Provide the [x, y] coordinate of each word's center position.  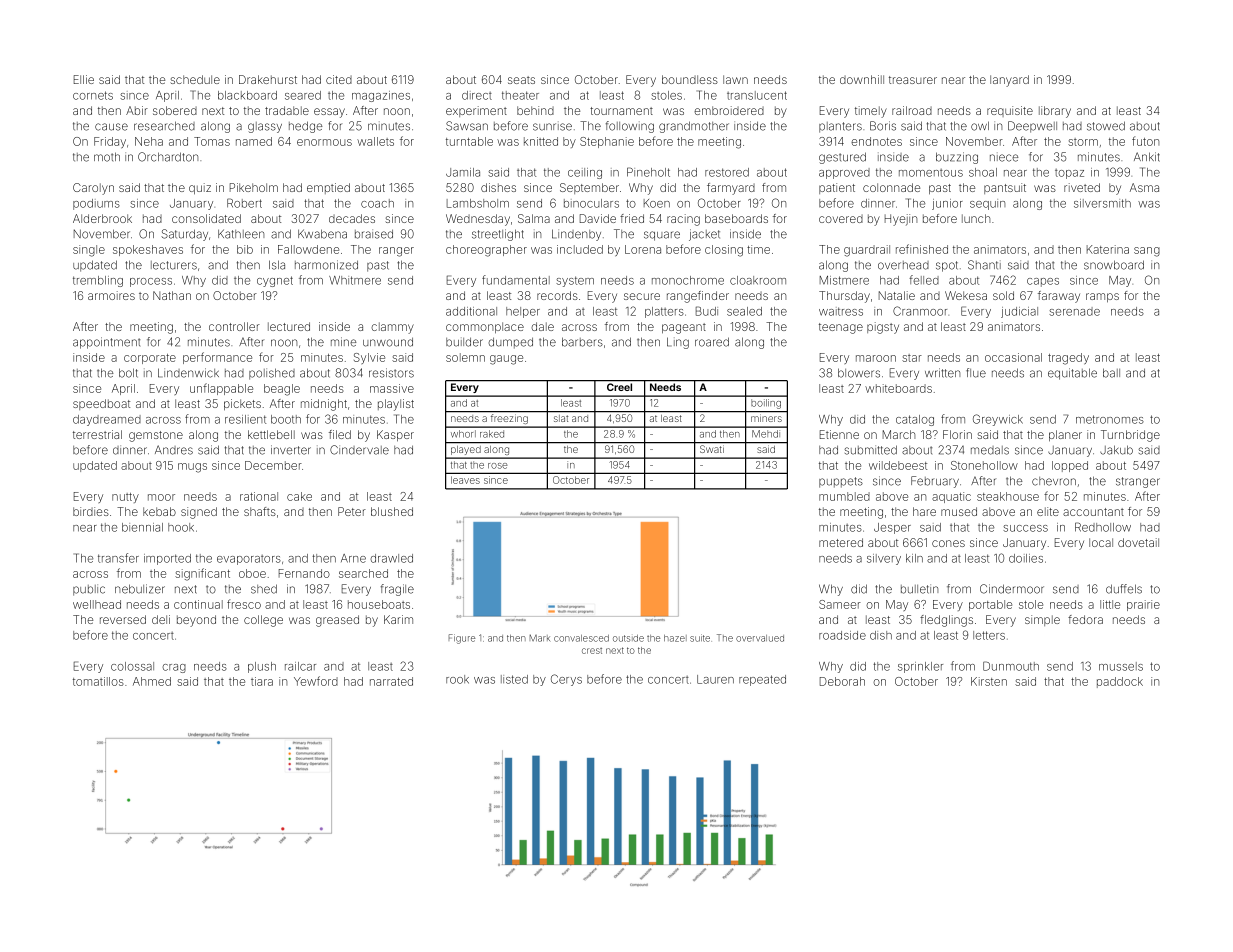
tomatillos [98, 681]
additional [471, 311]
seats [521, 80]
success [1025, 528]
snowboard [1114, 265]
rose [498, 466]
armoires [111, 295]
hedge [306, 127]
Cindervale [359, 450]
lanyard [1009, 81]
